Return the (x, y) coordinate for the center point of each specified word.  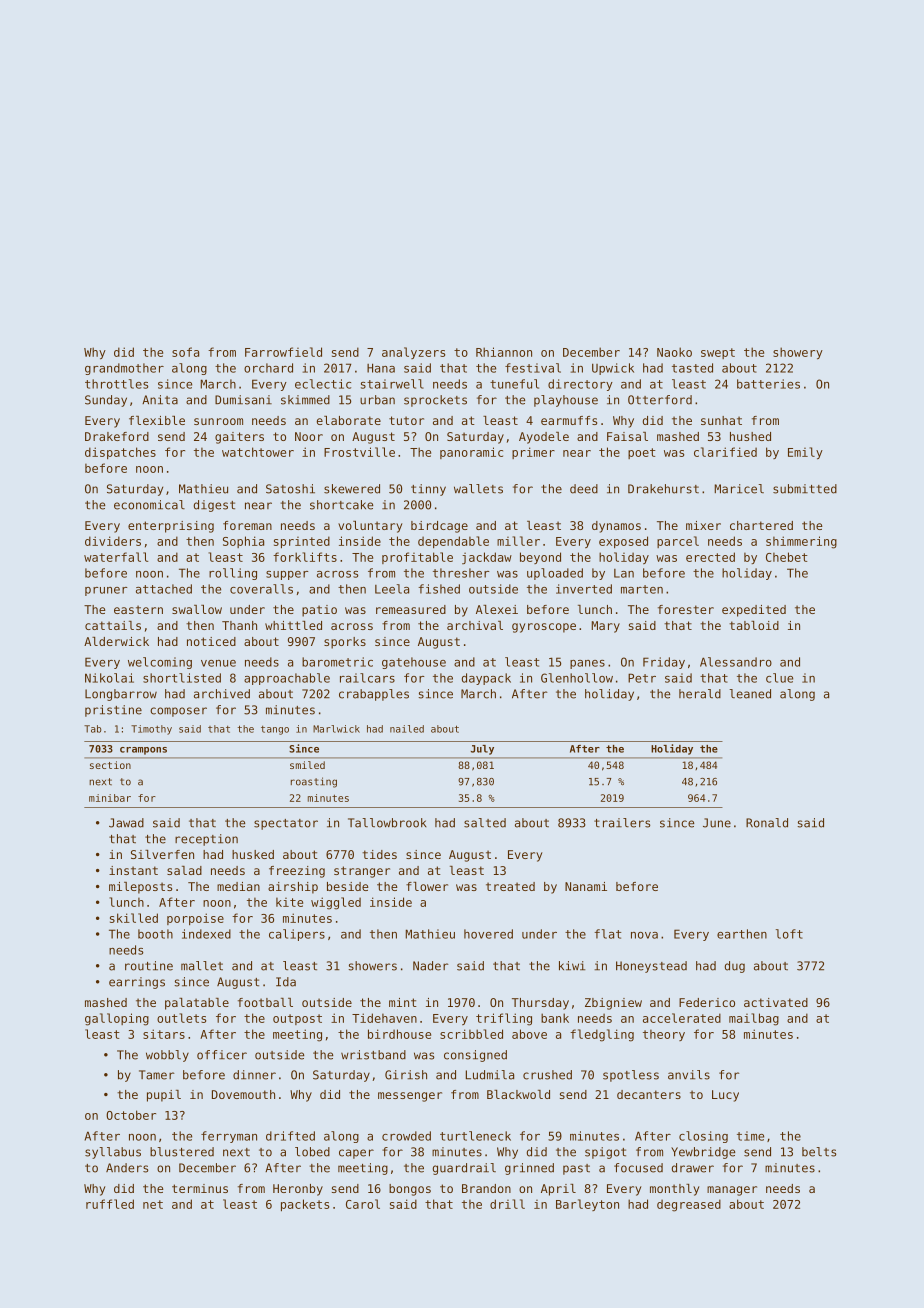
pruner (106, 591)
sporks (345, 643)
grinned (529, 1169)
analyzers (413, 353)
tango (275, 730)
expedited (754, 611)
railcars (367, 678)
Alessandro (736, 662)
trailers (622, 823)
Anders (127, 1168)
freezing (297, 872)
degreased (689, 1205)
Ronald (767, 823)
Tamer (157, 1075)
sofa (185, 352)
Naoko (674, 352)
